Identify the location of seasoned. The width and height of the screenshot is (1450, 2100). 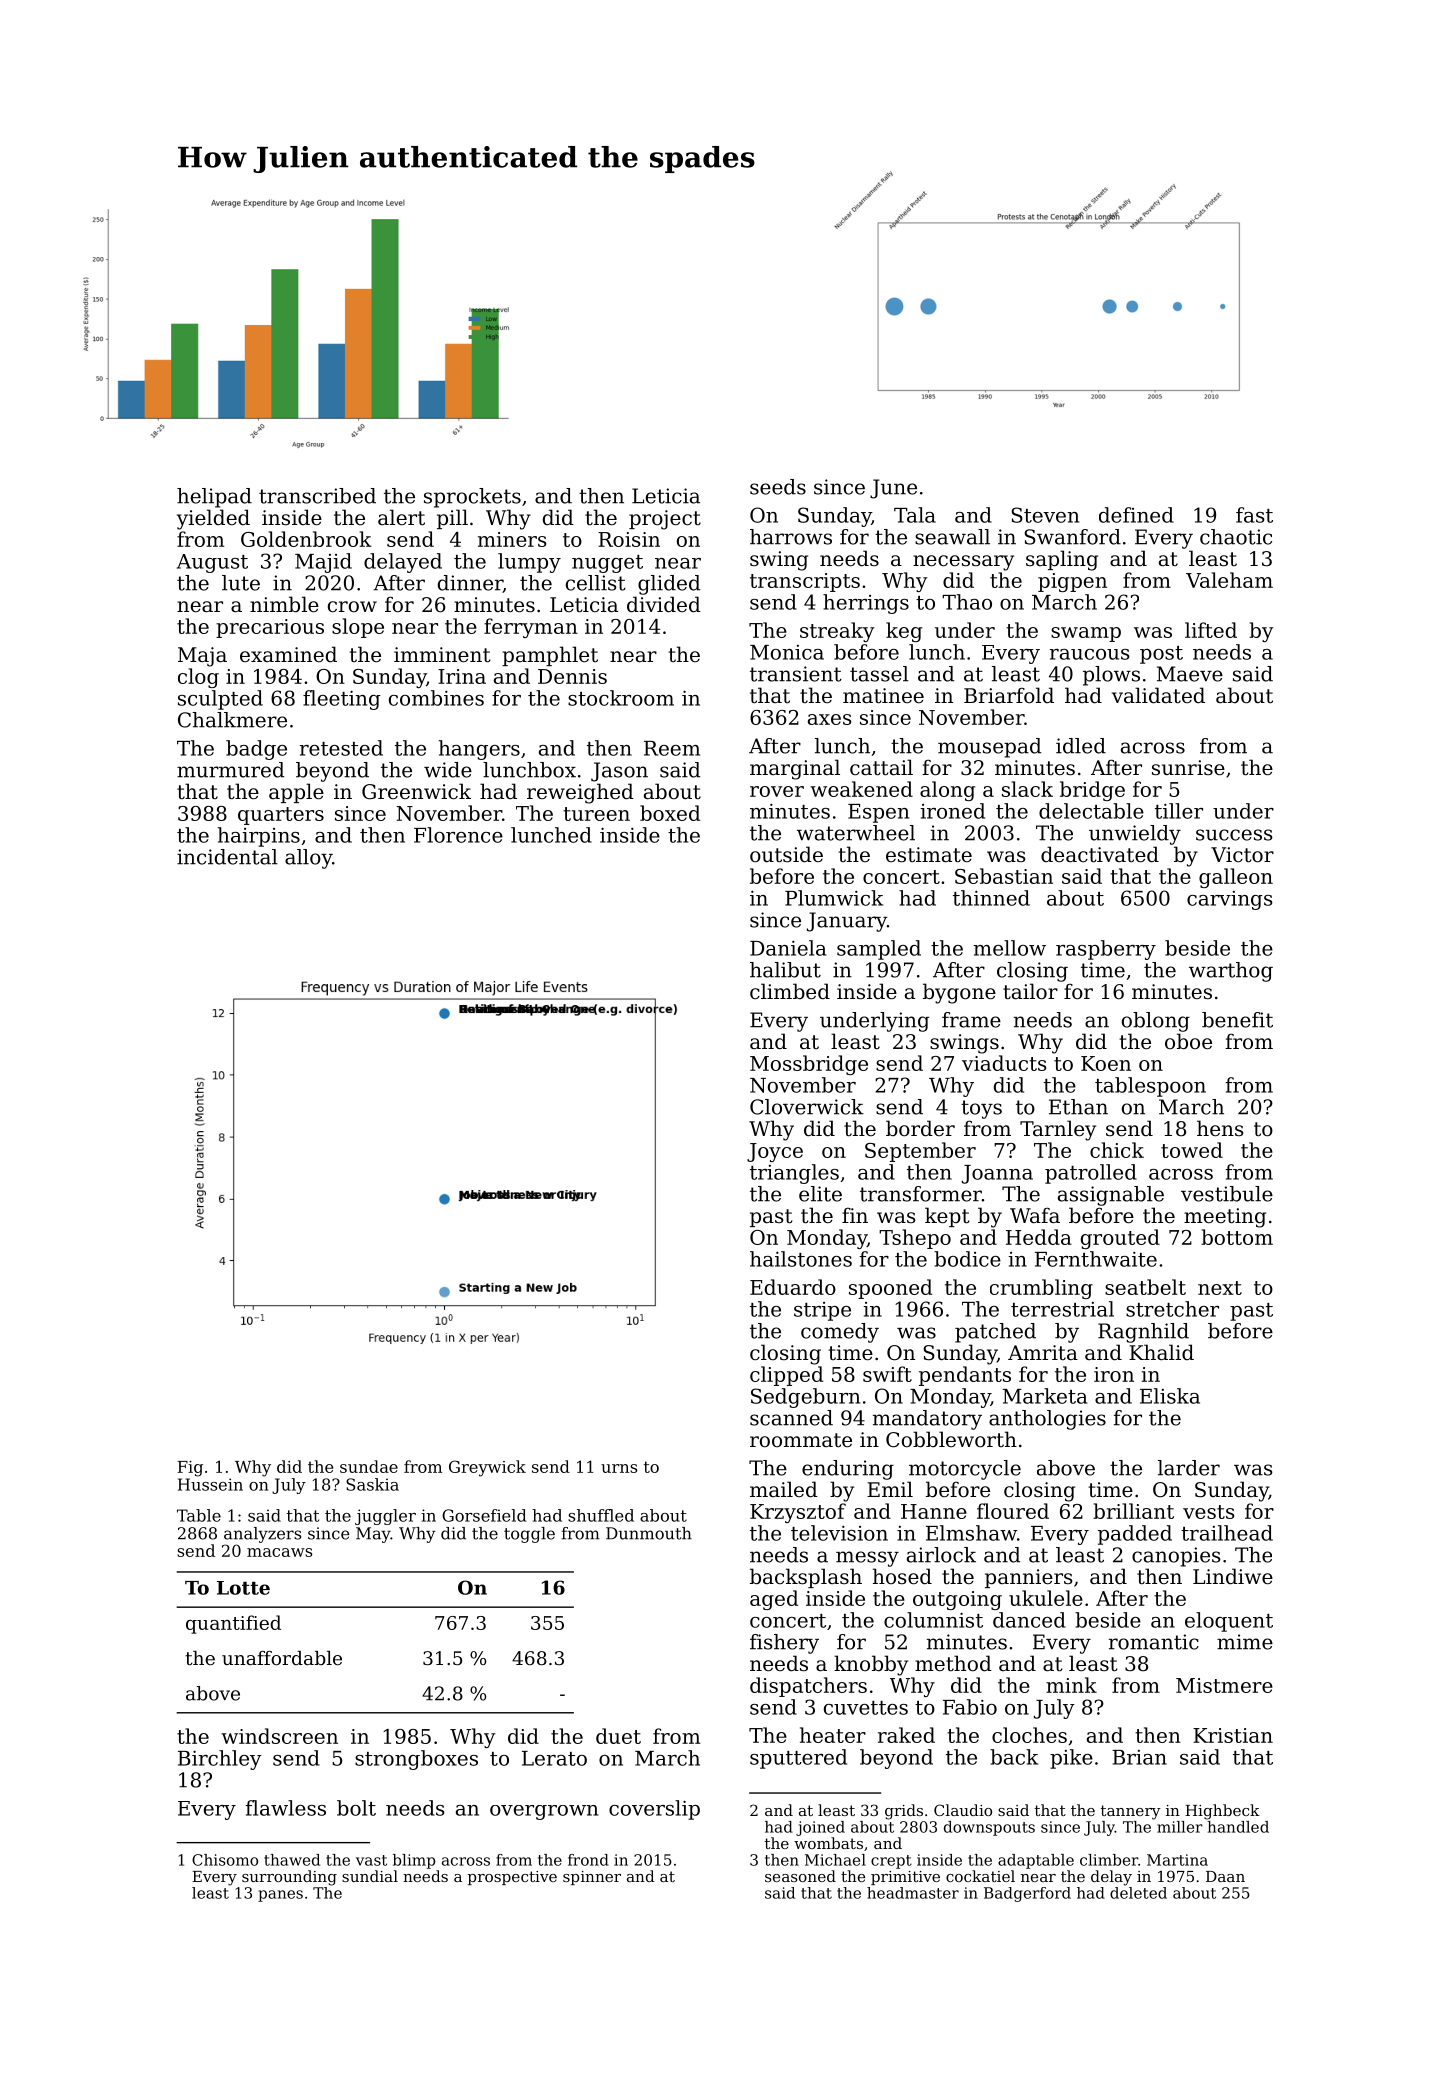
(800, 1876).
